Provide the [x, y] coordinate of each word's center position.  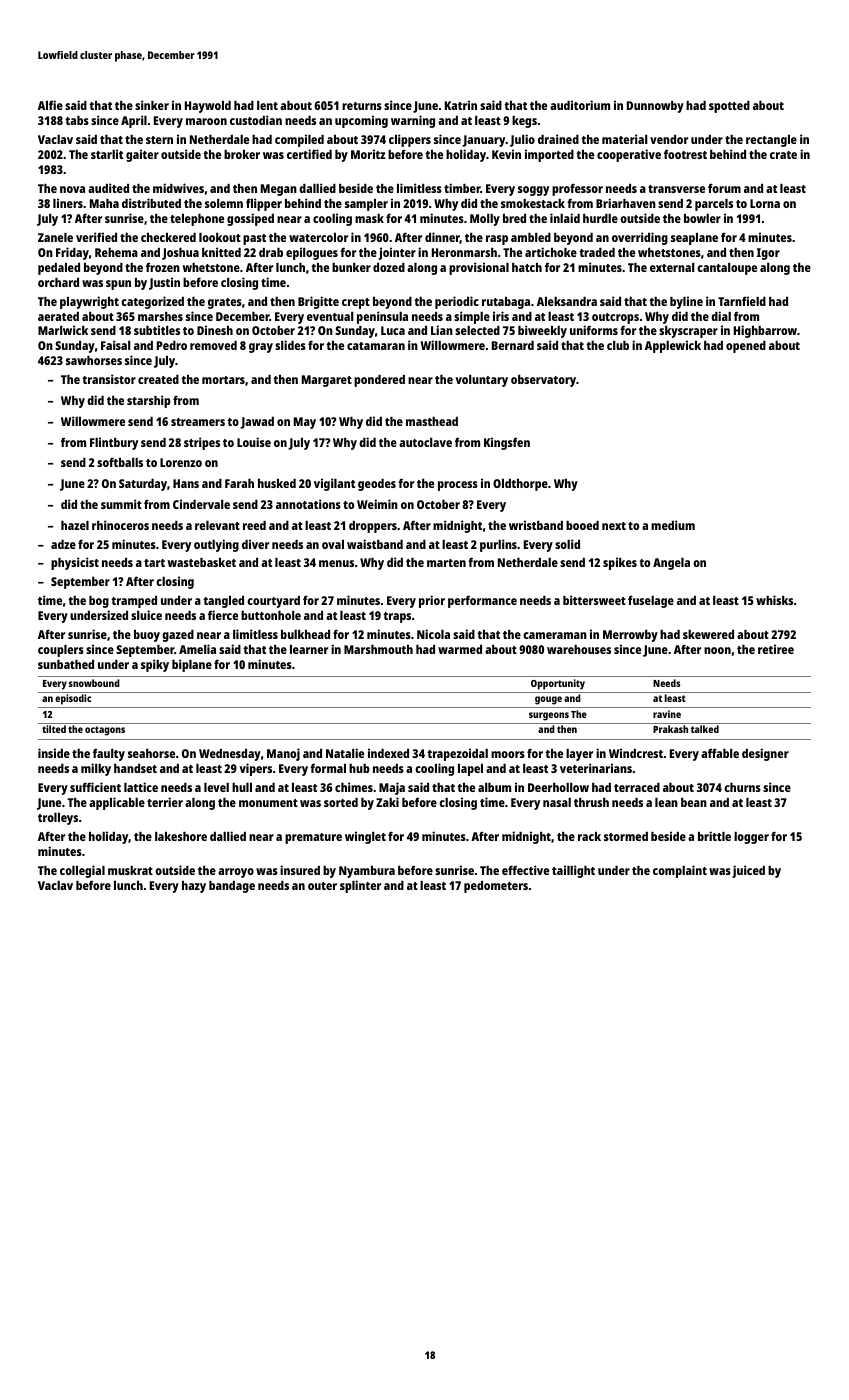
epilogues [312, 253]
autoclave [425, 442]
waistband [375, 544]
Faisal [116, 345]
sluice [146, 615]
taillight [573, 871]
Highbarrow [765, 331]
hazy [194, 887]
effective [525, 870]
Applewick [673, 346]
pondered [379, 381]
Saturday [143, 485]
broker [242, 154]
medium [673, 525]
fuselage [651, 602]
